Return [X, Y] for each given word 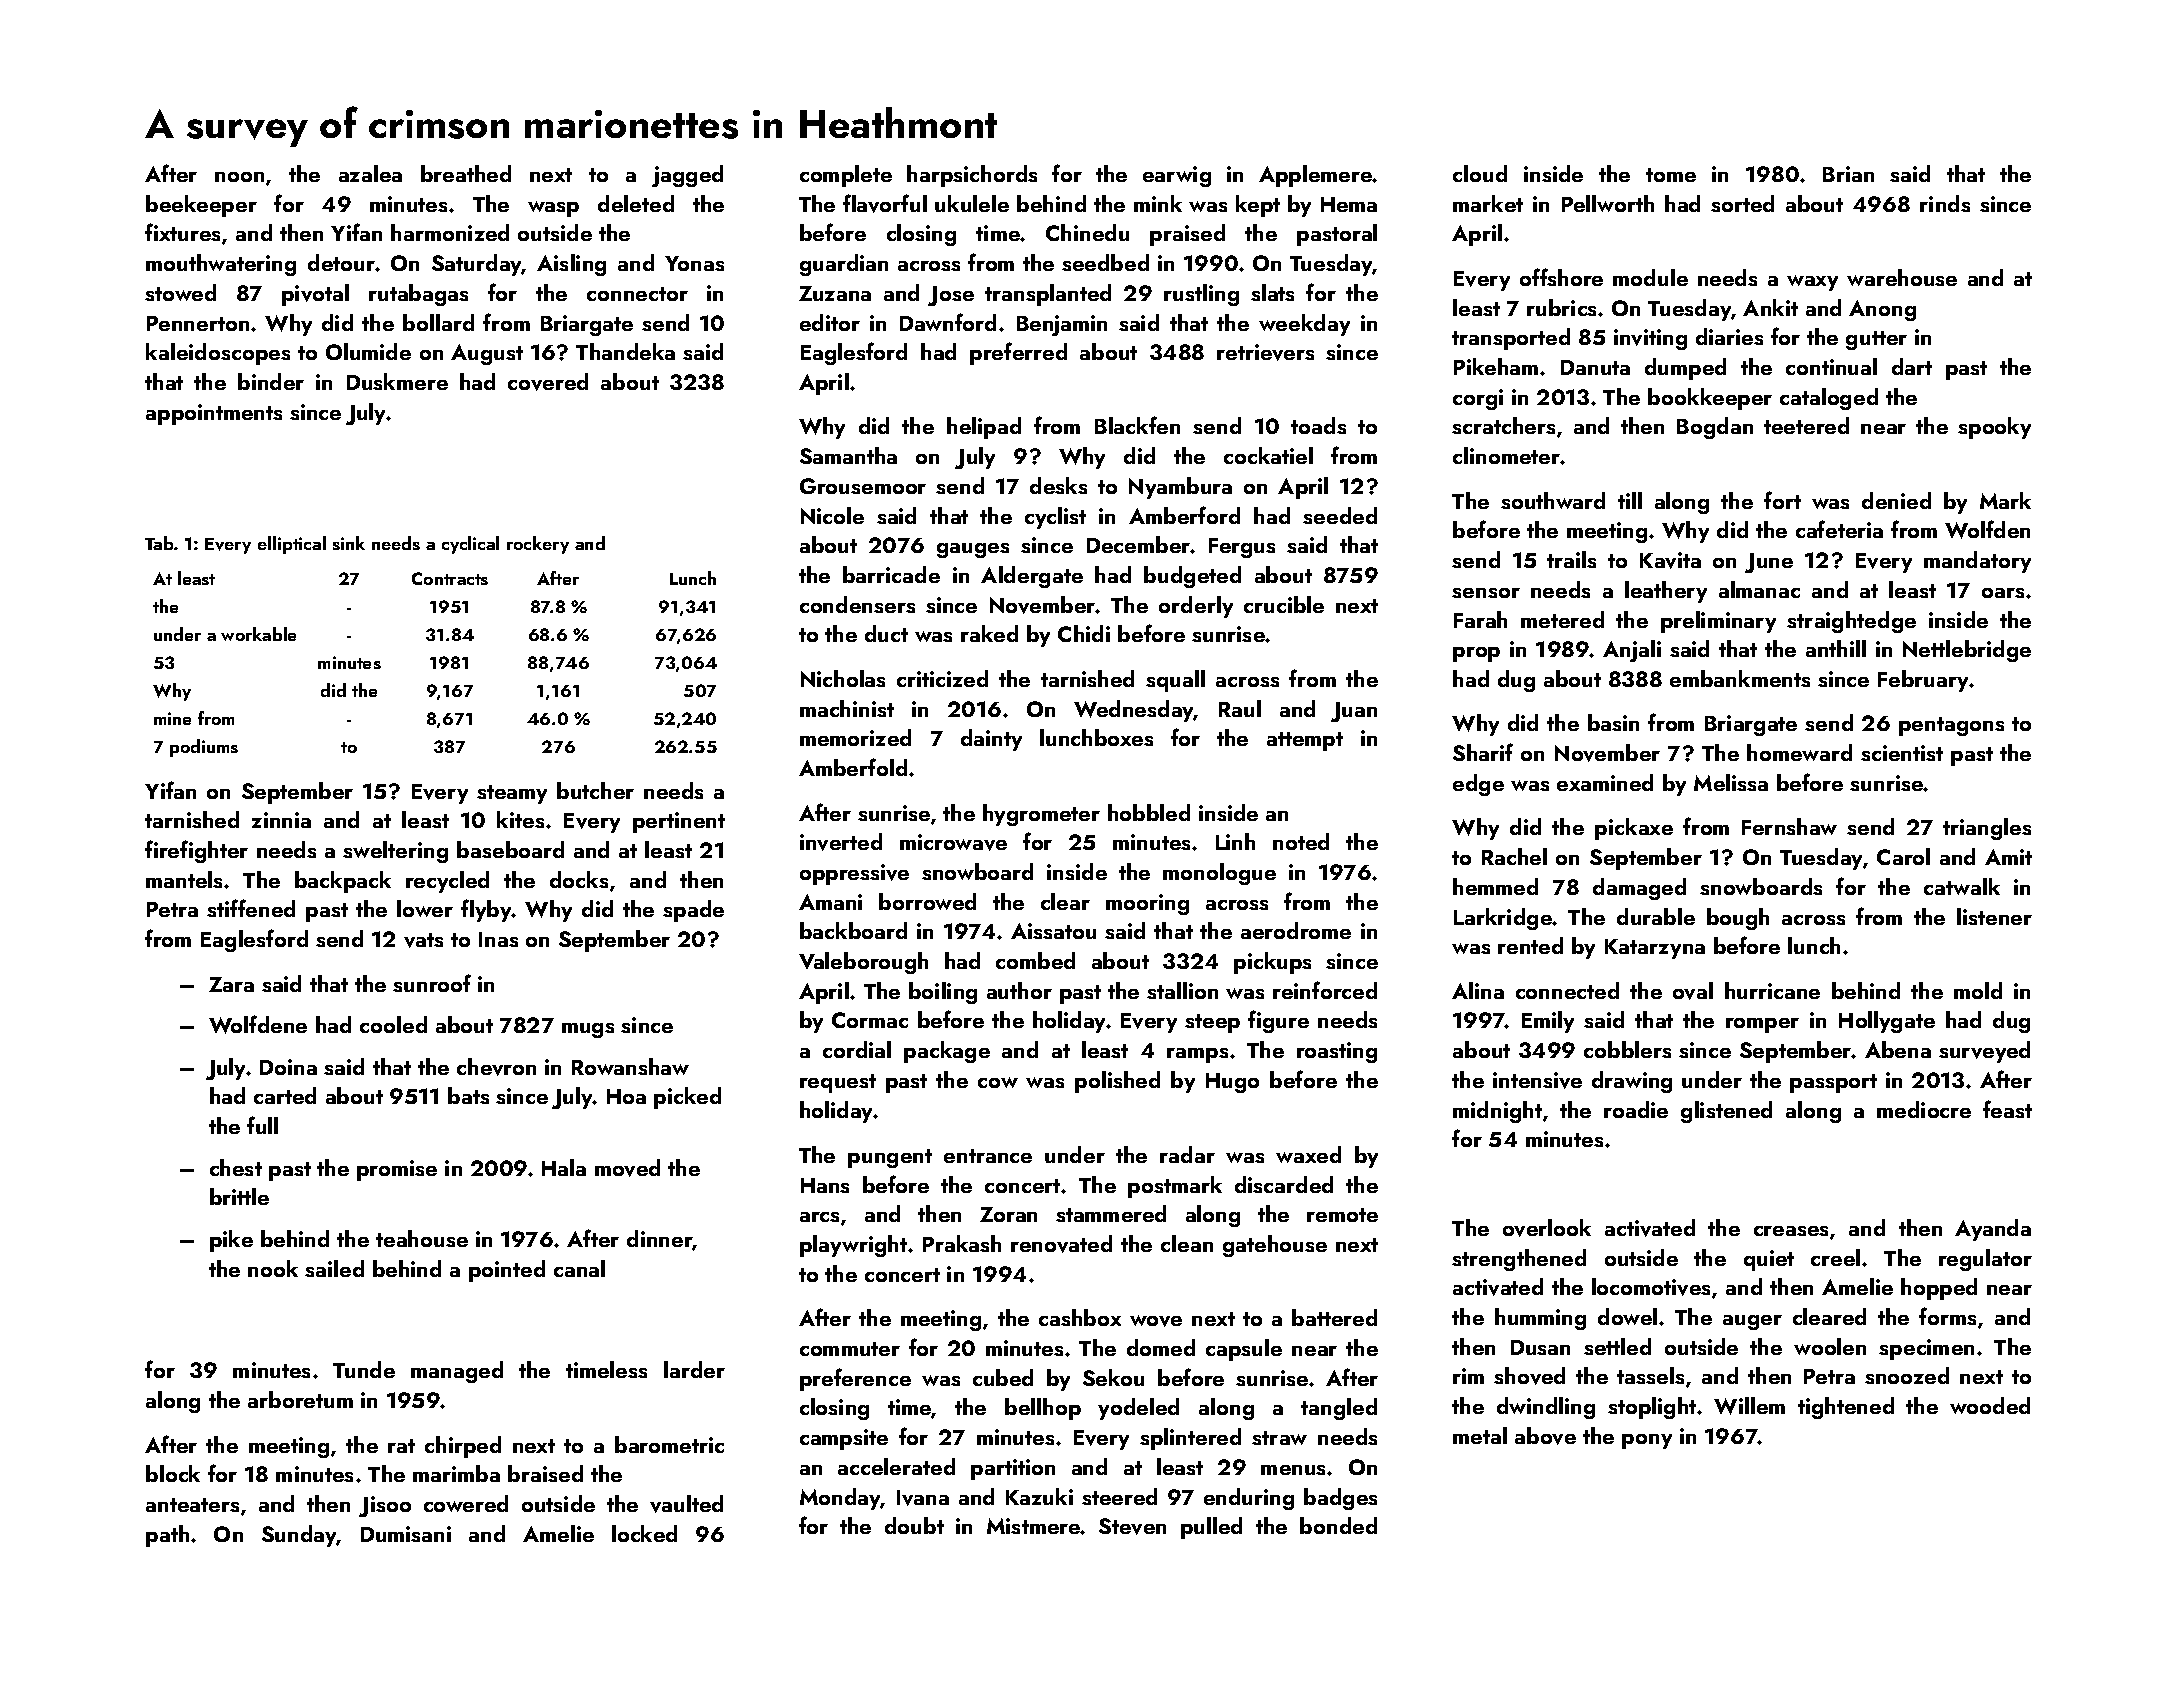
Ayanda [1993, 1230]
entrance [988, 1156]
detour [341, 262]
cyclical [470, 545]
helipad [984, 428]
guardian [844, 265]
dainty [991, 740]
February [1924, 681]
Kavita [1670, 560]
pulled [1211, 1528]
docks [579, 879]
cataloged [1829, 399]
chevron [496, 1067]
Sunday [299, 1536]
